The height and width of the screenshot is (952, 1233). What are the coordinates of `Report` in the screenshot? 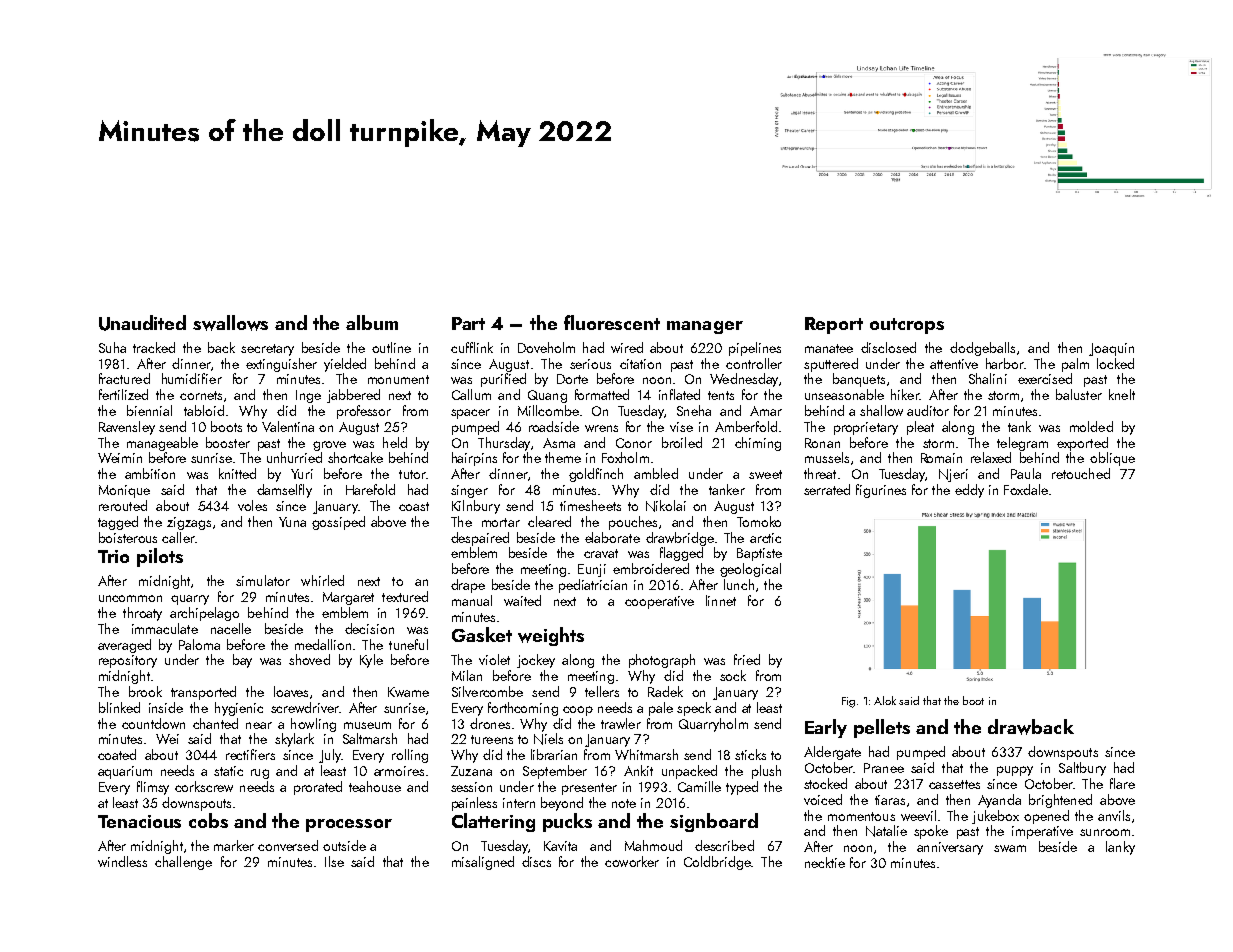 It's located at (834, 325).
